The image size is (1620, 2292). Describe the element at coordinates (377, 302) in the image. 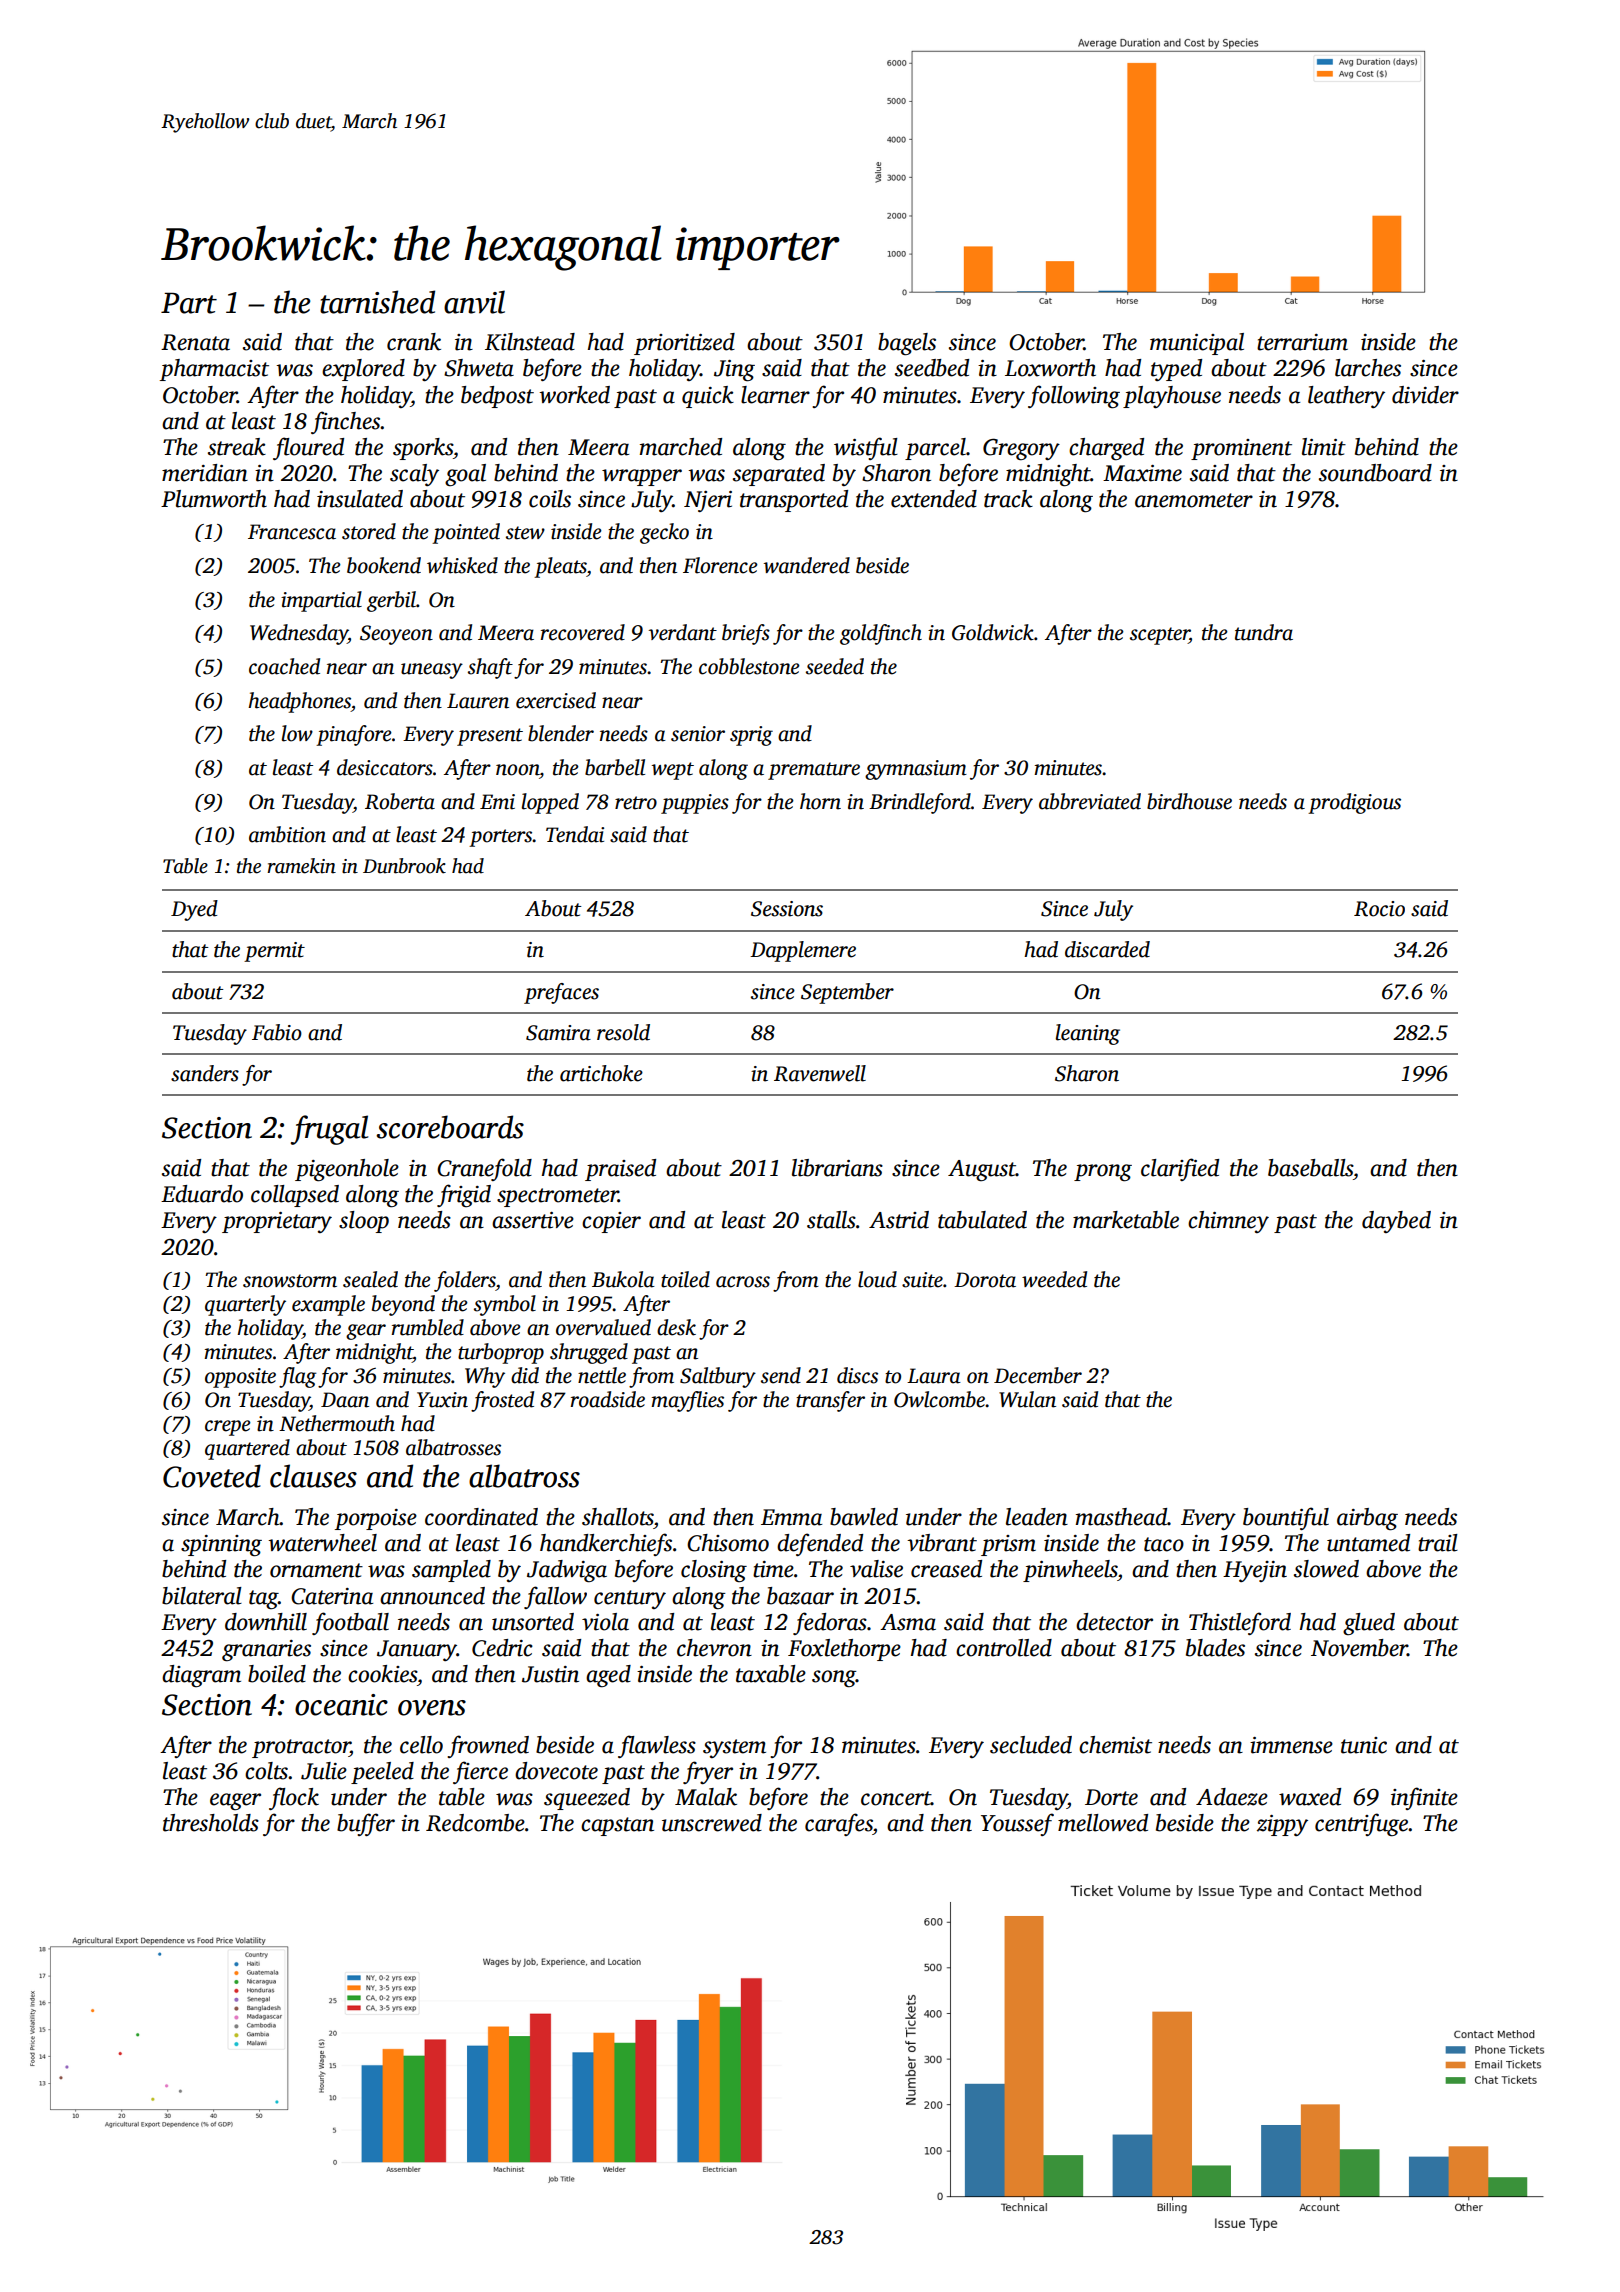

I see `tarnished` at that location.
